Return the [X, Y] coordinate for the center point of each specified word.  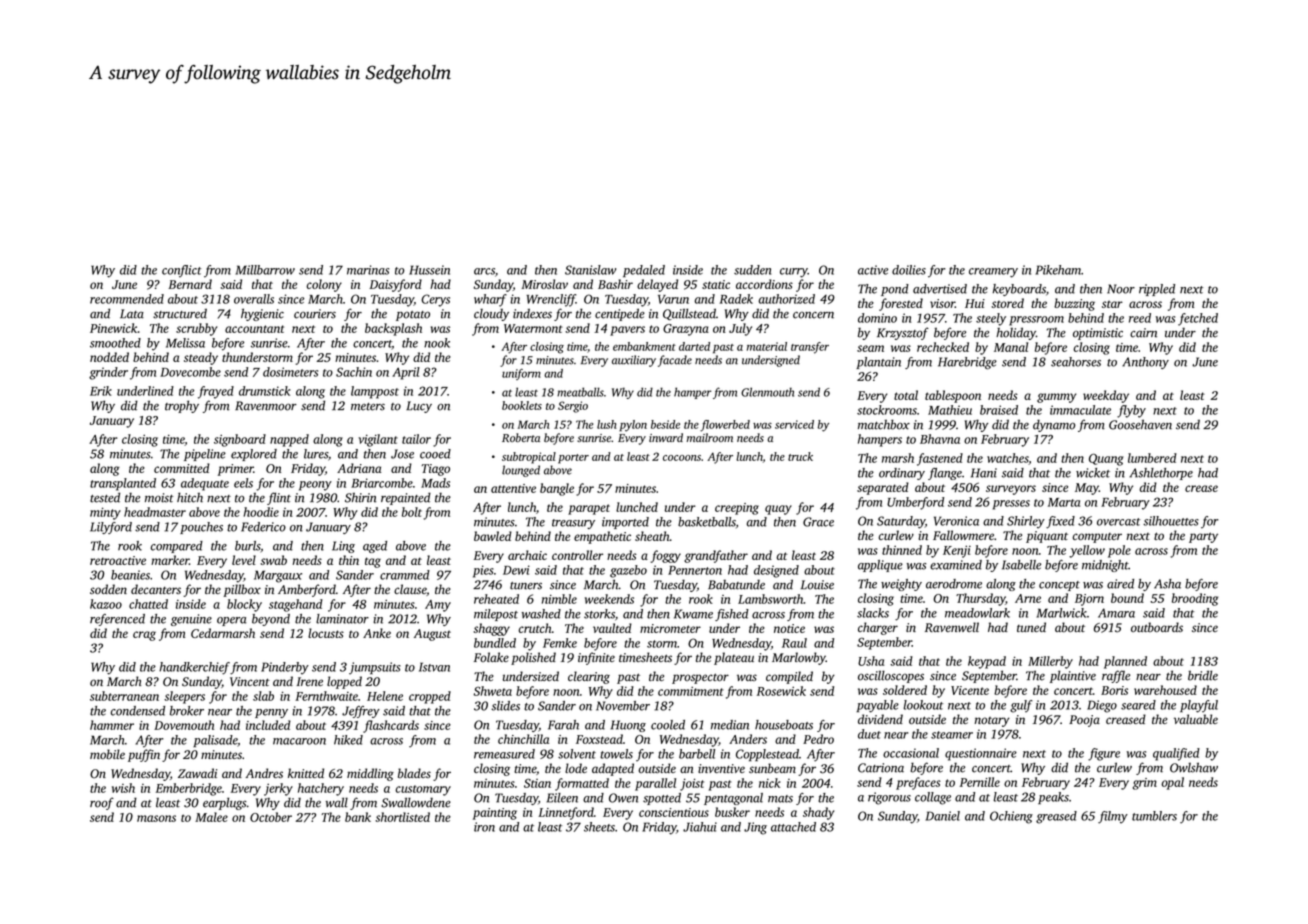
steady [201, 358]
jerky [278, 789]
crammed [405, 575]
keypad [987, 662]
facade [675, 361]
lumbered [1152, 458]
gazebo [628, 571]
